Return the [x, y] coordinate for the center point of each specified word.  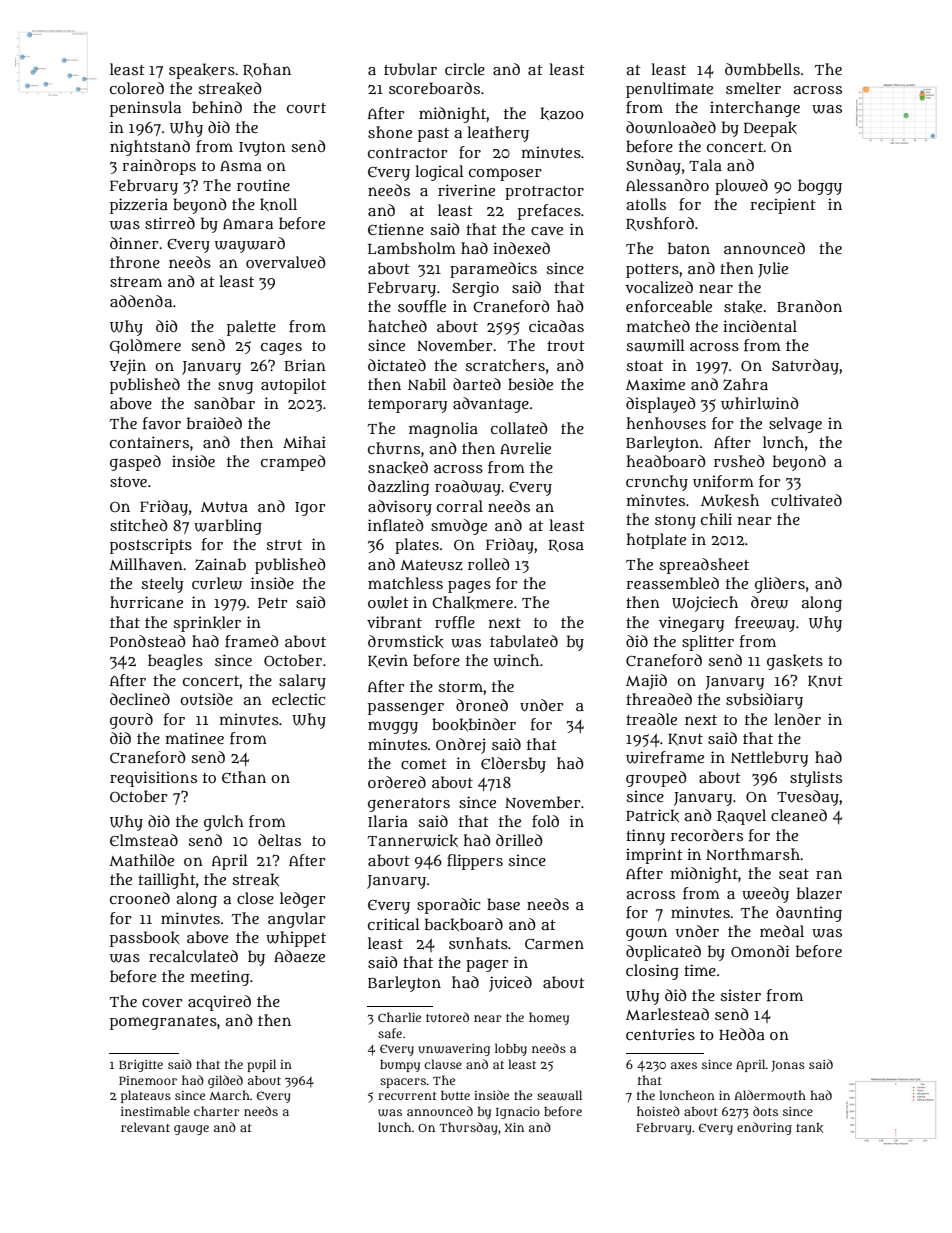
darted [477, 384]
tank [810, 1128]
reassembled [672, 583]
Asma [241, 166]
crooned [140, 898]
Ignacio [518, 1113]
